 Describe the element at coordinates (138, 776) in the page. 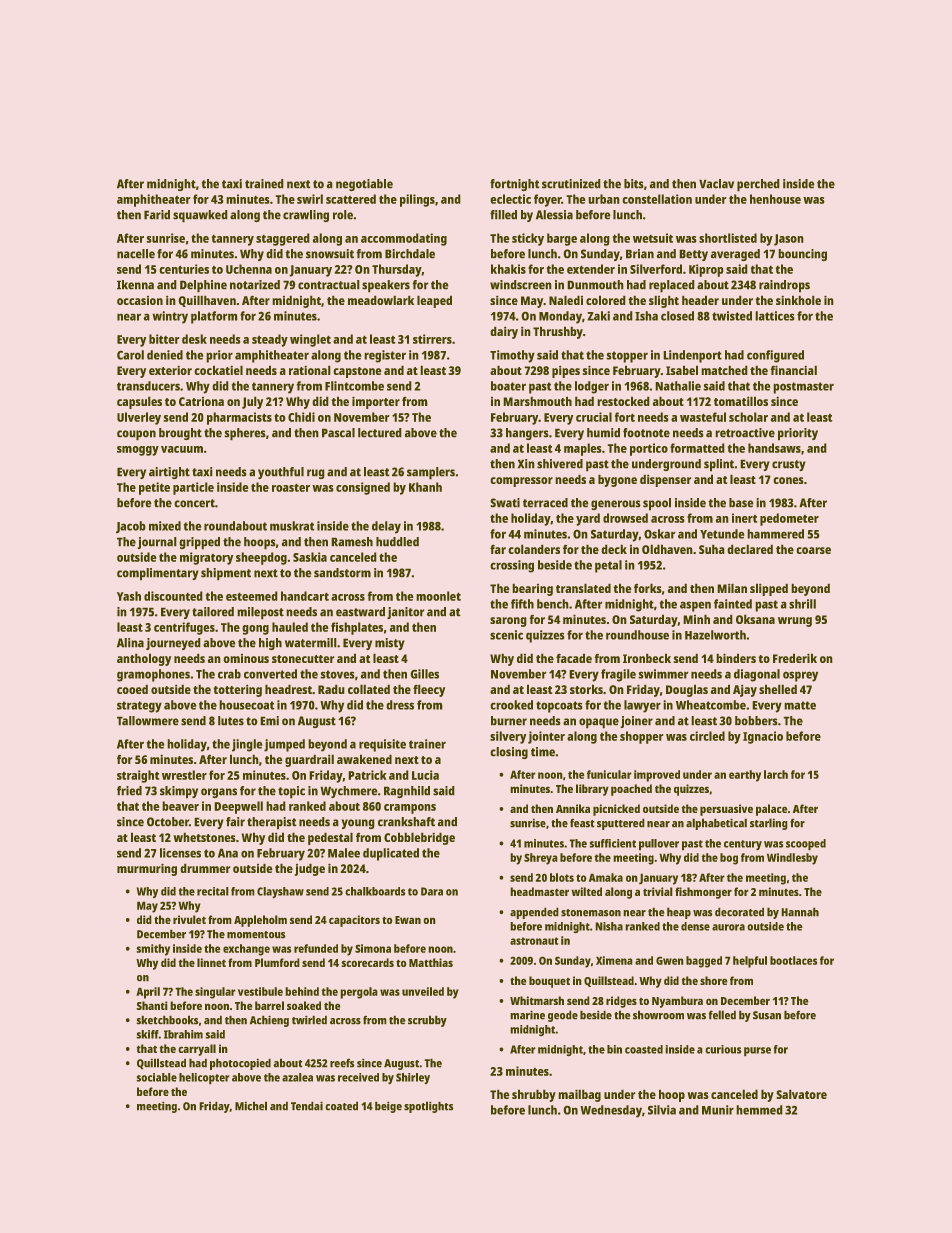

I see `straight` at that location.
